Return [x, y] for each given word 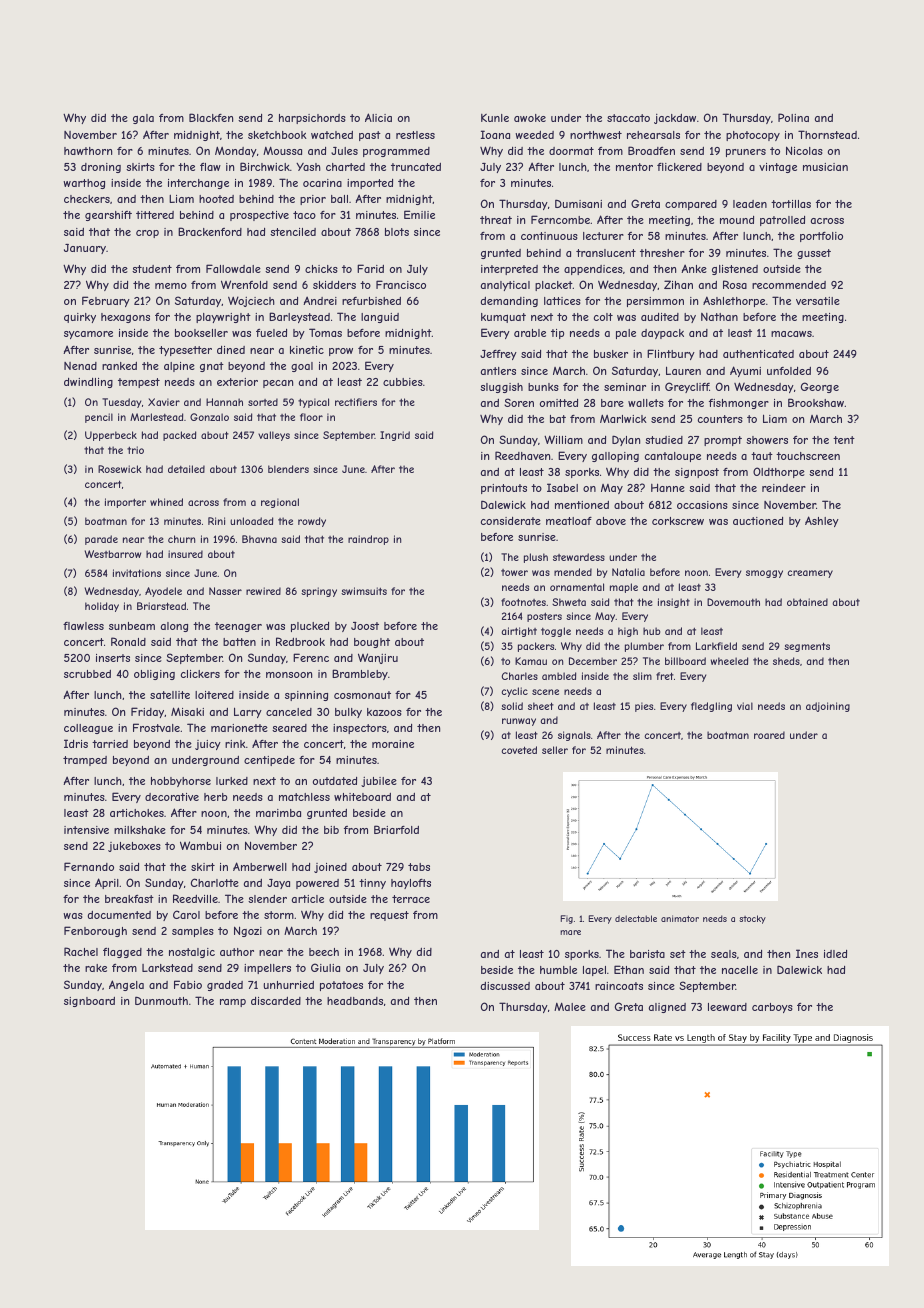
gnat [212, 367]
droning [101, 168]
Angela [126, 985]
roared [769, 735]
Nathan [719, 317]
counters [720, 419]
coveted [519, 750]
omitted [559, 403]
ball [339, 199]
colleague [88, 729]
